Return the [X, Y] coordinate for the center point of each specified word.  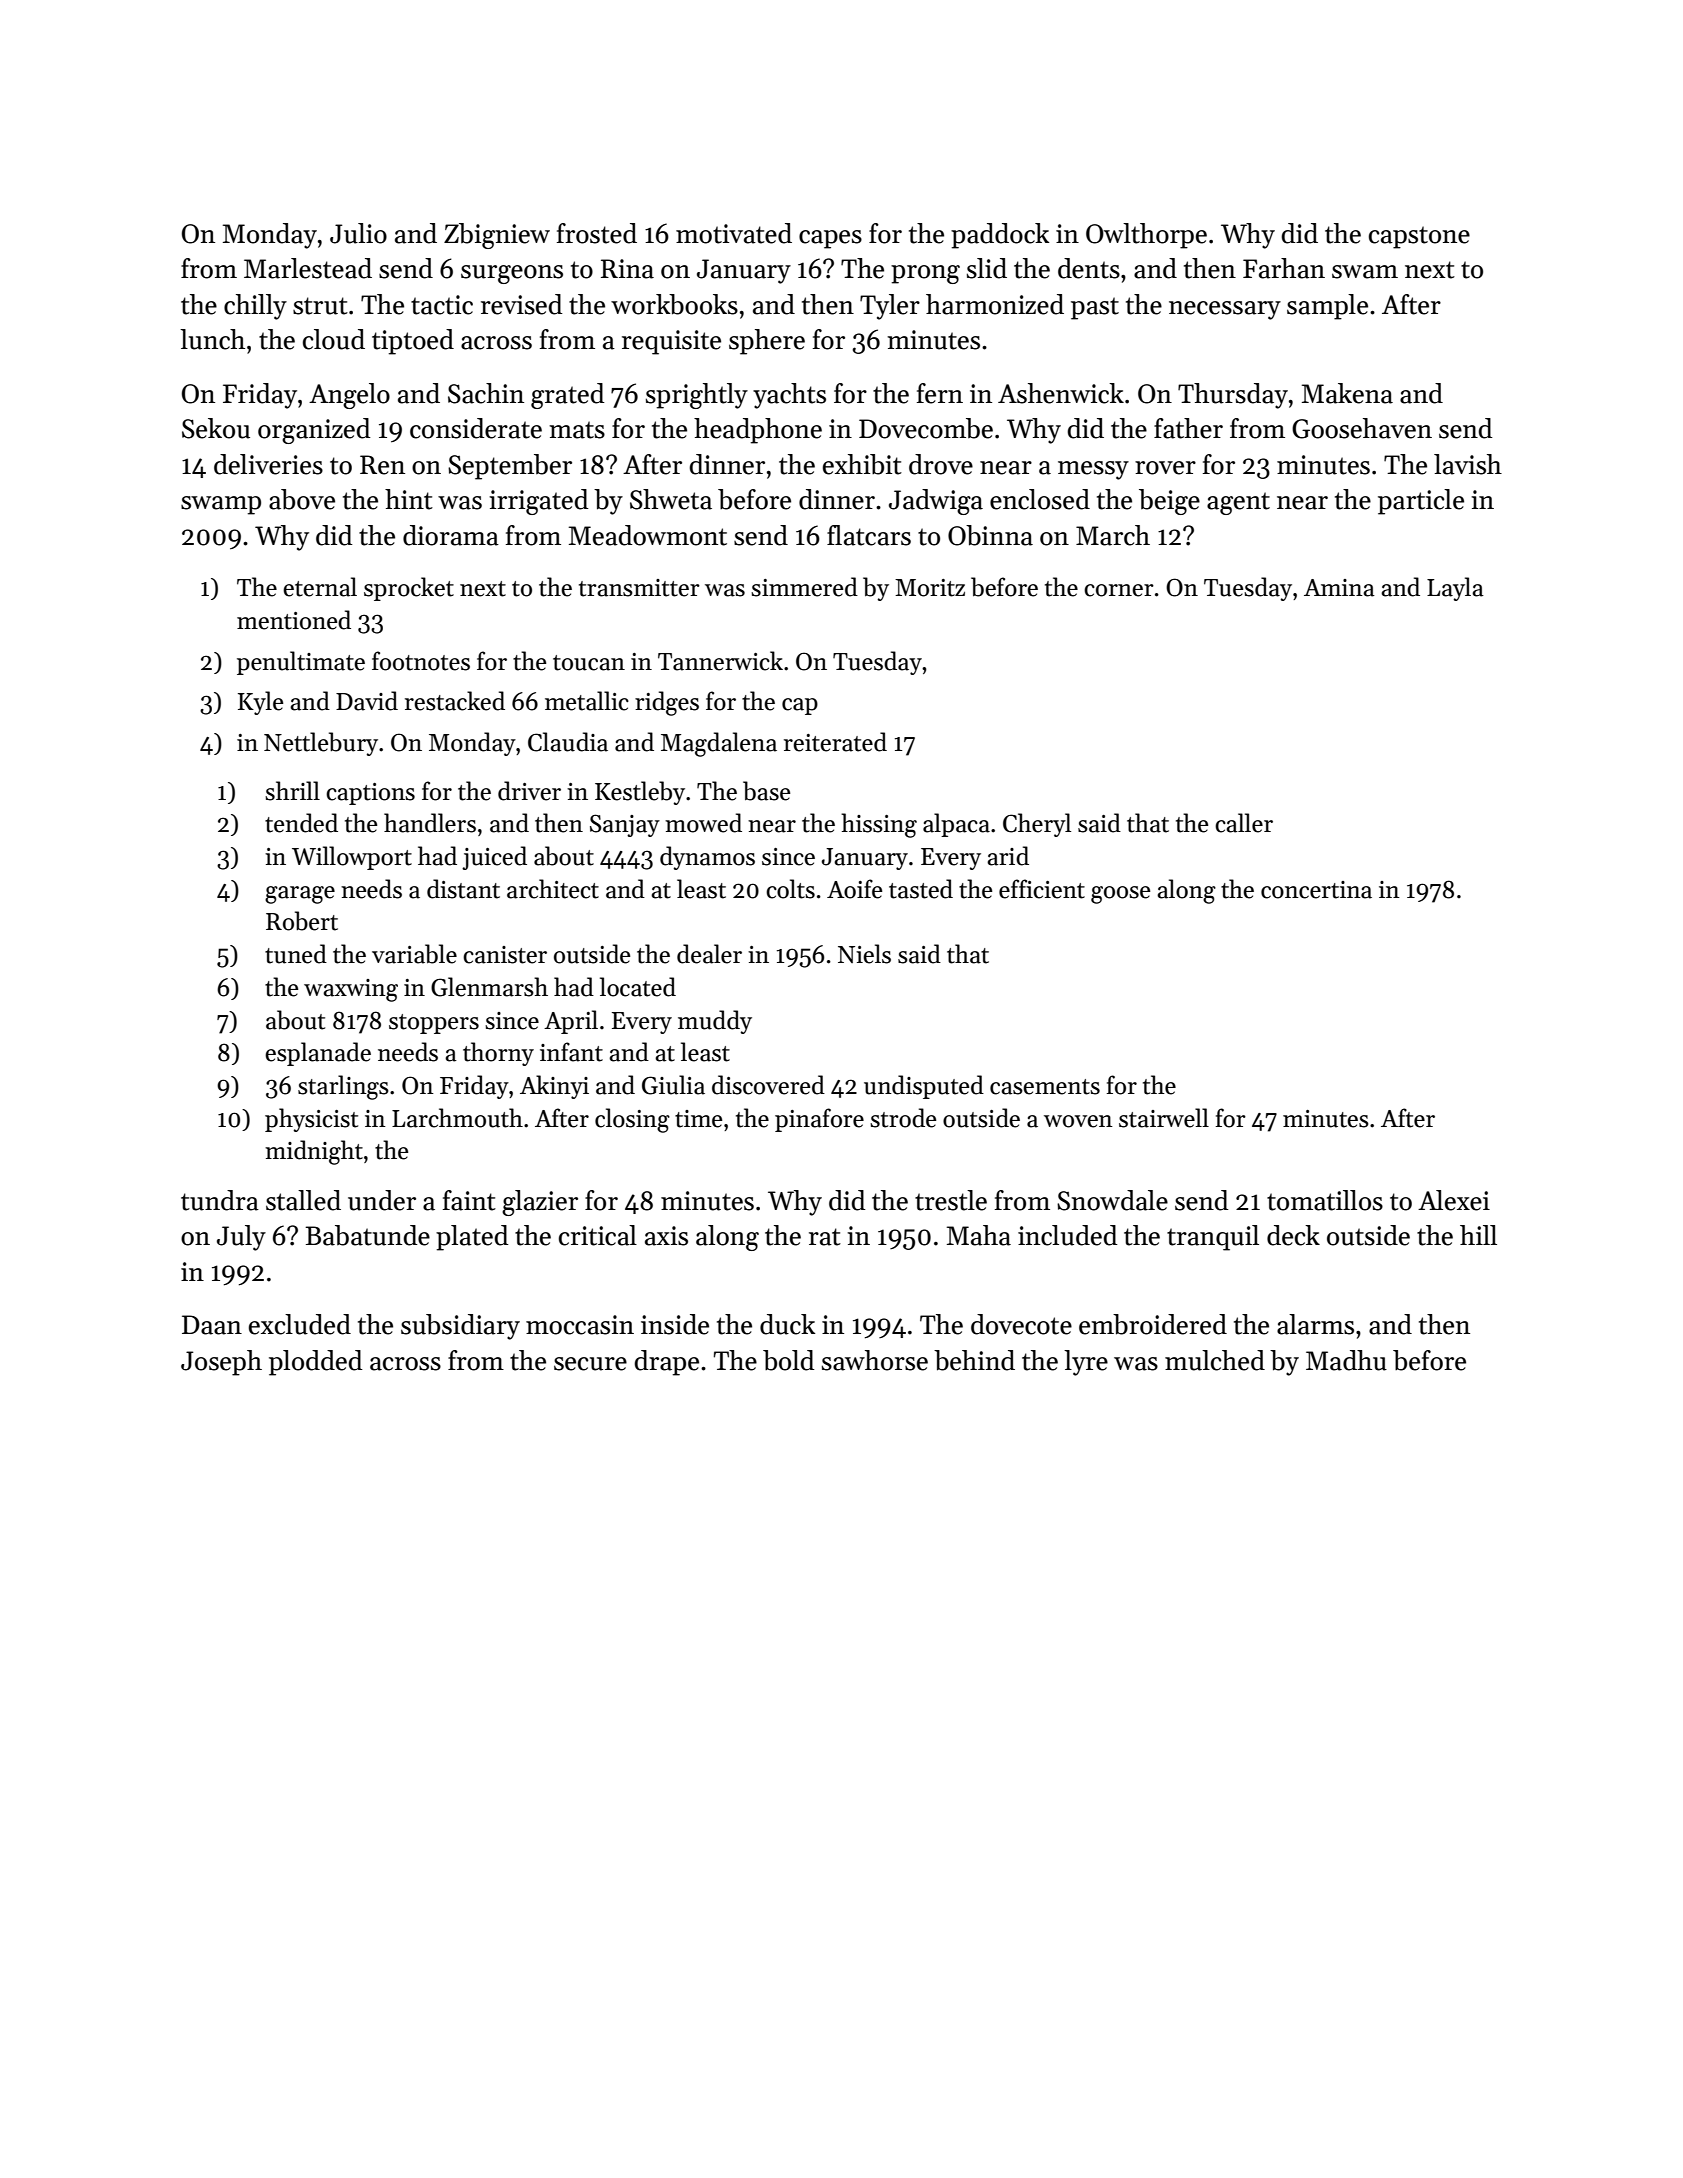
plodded [315, 1363]
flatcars [869, 535]
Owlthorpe [1146, 236]
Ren [382, 465]
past [1095, 308]
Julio [358, 233]
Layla [1455, 589]
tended [301, 823]
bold [788, 1360]
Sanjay [625, 825]
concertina [1316, 890]
